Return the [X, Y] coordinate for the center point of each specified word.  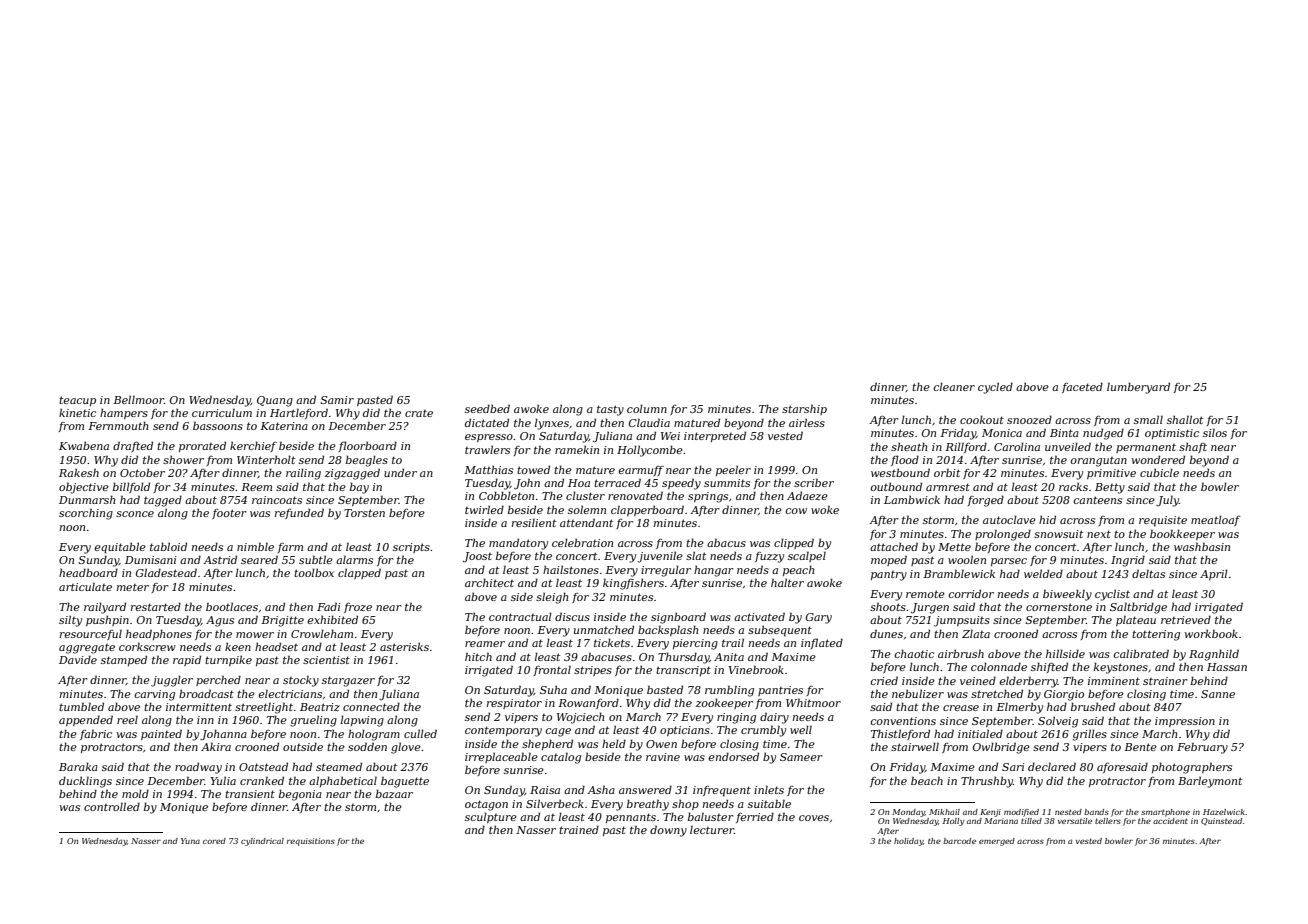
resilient [534, 522]
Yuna [190, 841]
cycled [995, 388]
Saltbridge [1138, 608]
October [142, 473]
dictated [487, 422]
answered [645, 789]
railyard [105, 608]
